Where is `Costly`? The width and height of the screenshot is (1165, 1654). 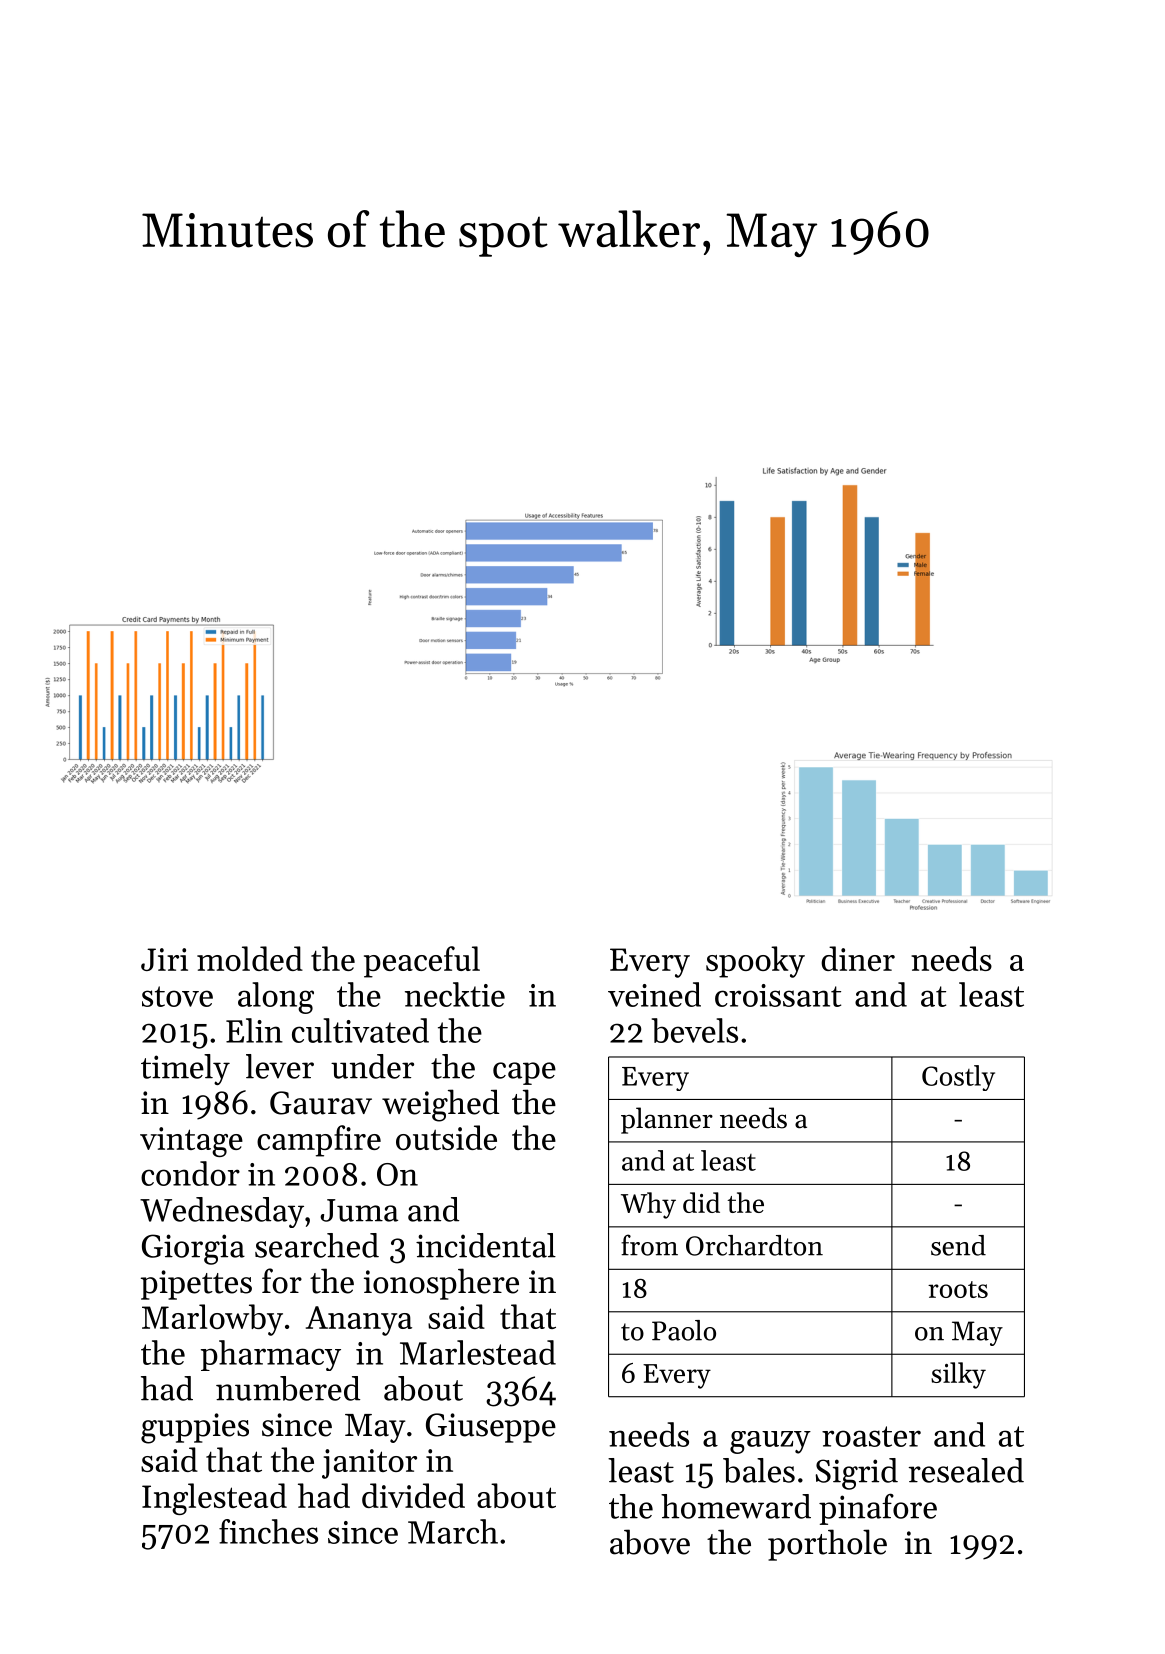 Costly is located at coordinates (958, 1078).
